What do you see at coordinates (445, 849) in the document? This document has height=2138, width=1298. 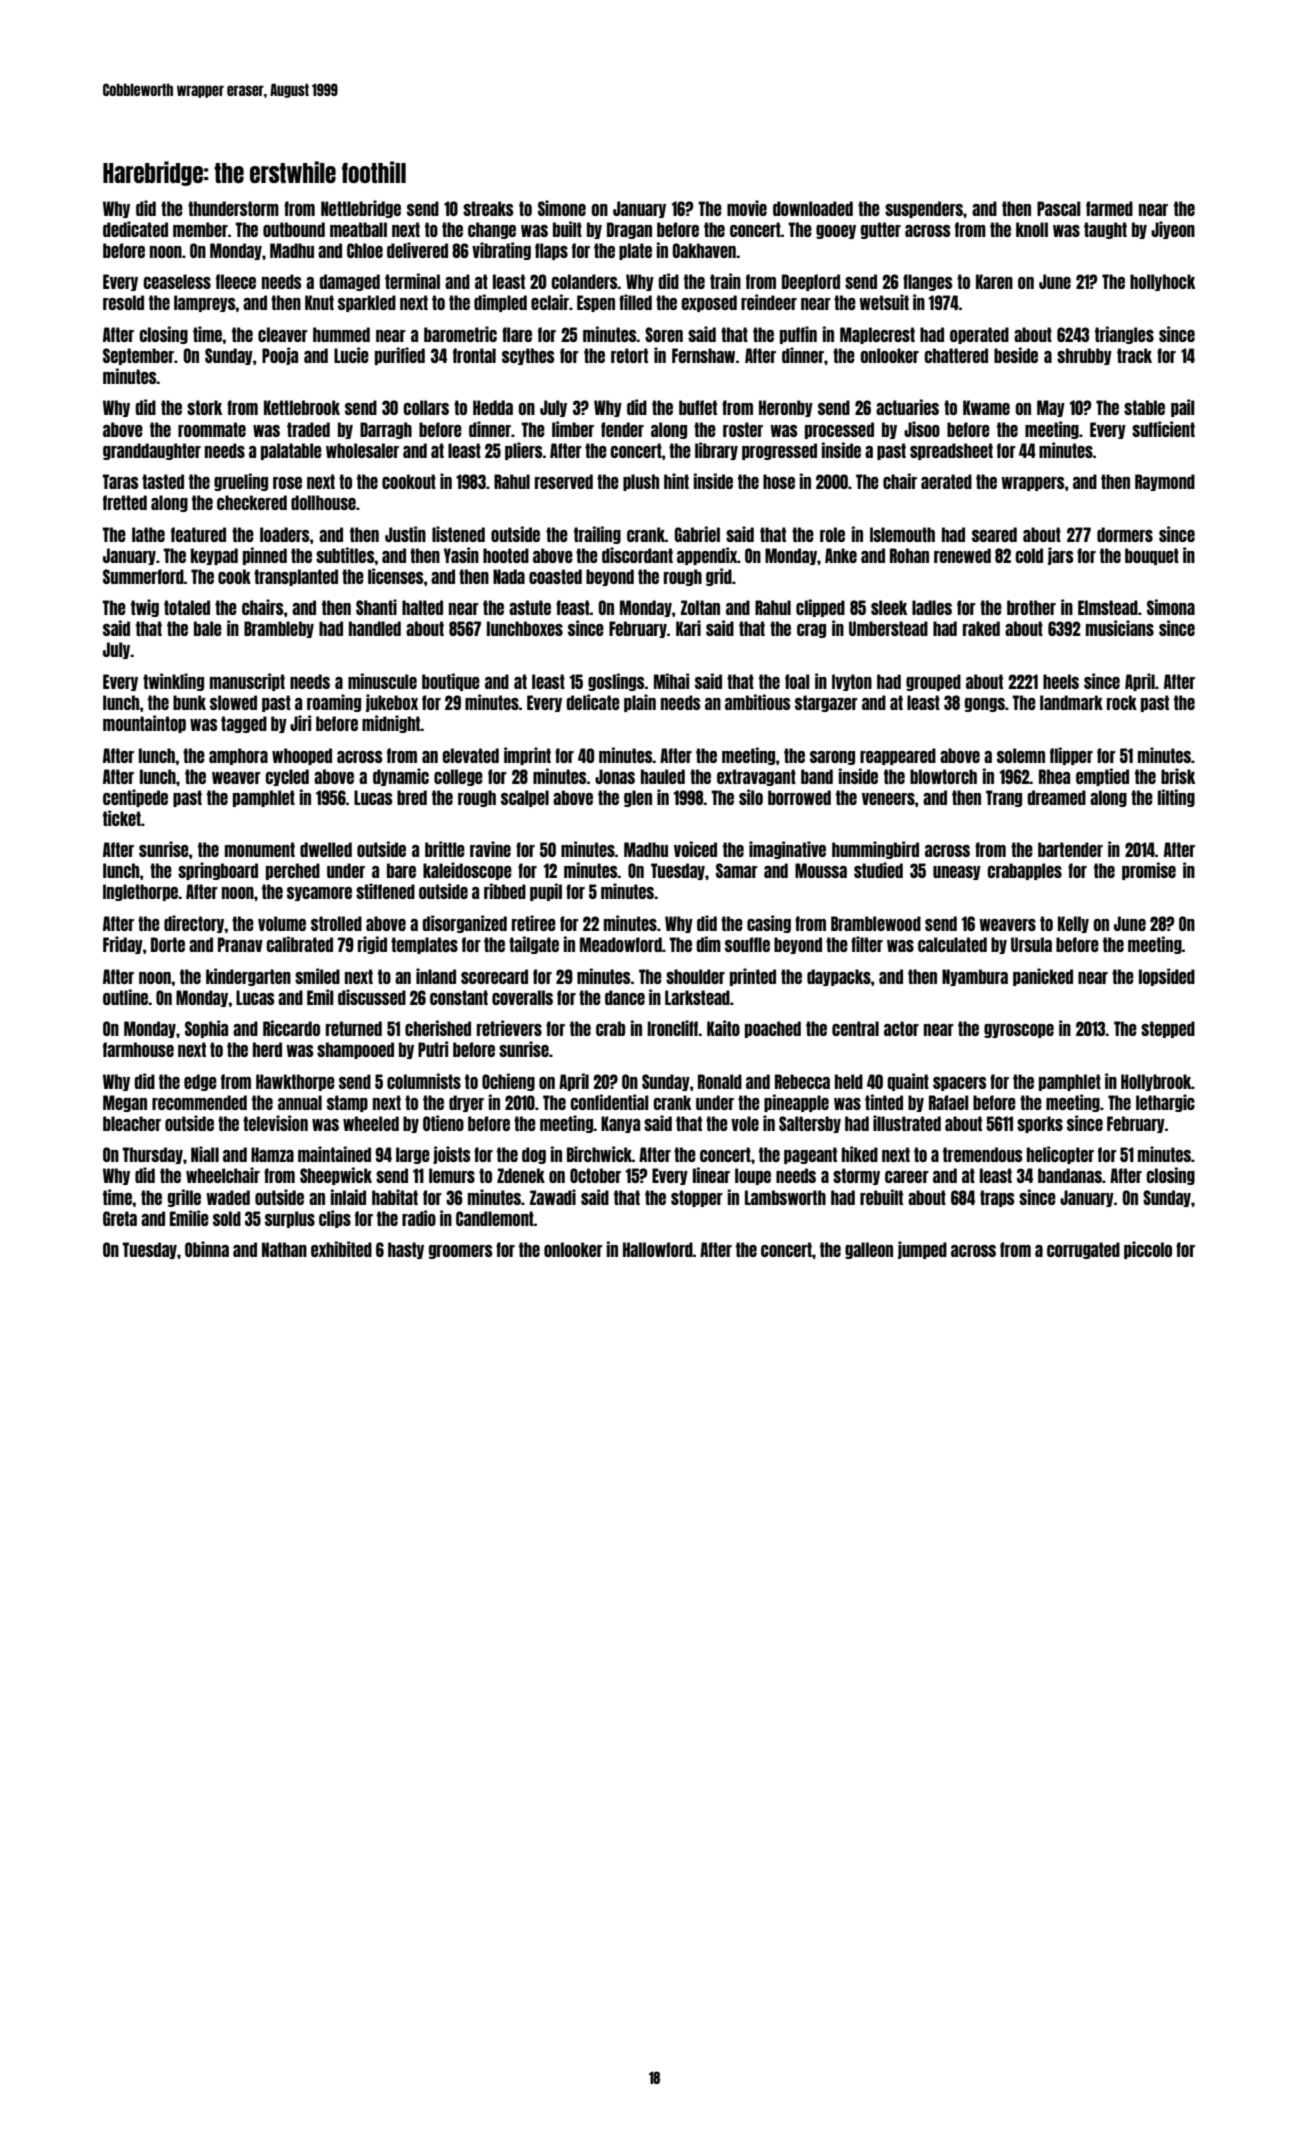 I see `brittle` at bounding box center [445, 849].
